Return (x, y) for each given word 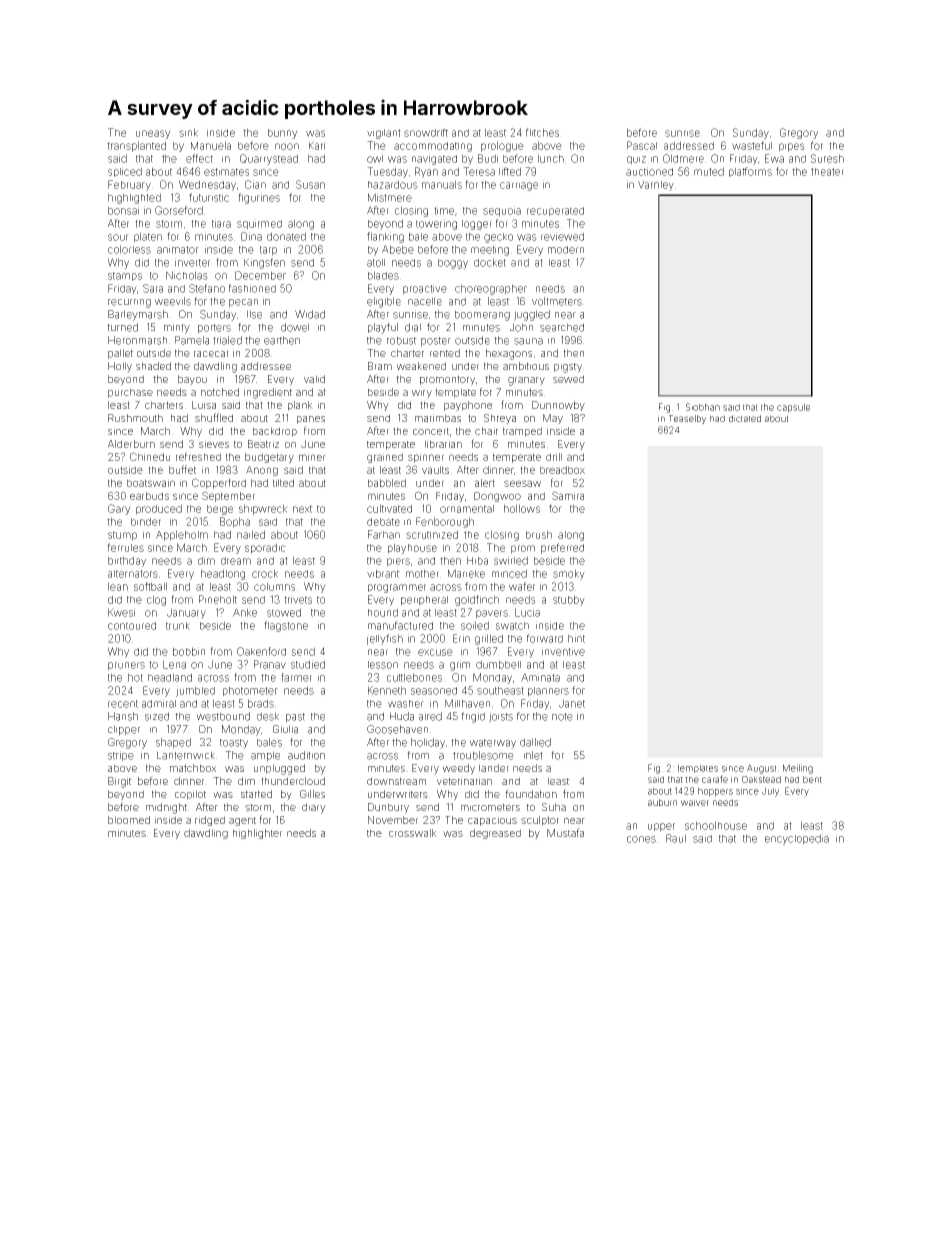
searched (562, 327)
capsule (793, 408)
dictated (745, 418)
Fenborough (445, 522)
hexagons (509, 354)
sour (118, 237)
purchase (130, 393)
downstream (396, 781)
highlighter (257, 834)
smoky (569, 574)
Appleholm (182, 535)
